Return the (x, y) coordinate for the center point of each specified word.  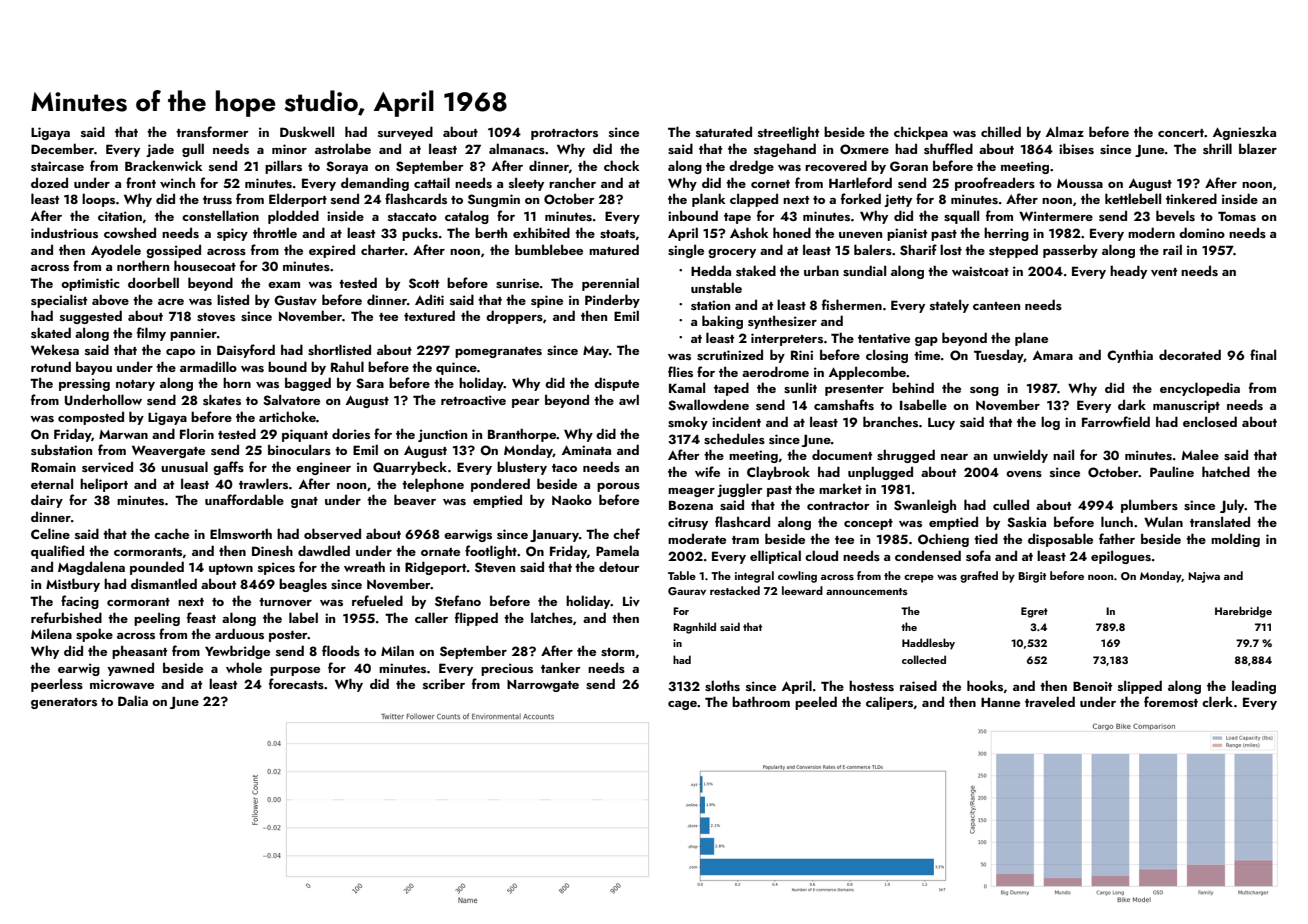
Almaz (1065, 131)
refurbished (66, 618)
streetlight (788, 133)
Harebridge (1243, 612)
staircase (57, 166)
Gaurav (687, 591)
